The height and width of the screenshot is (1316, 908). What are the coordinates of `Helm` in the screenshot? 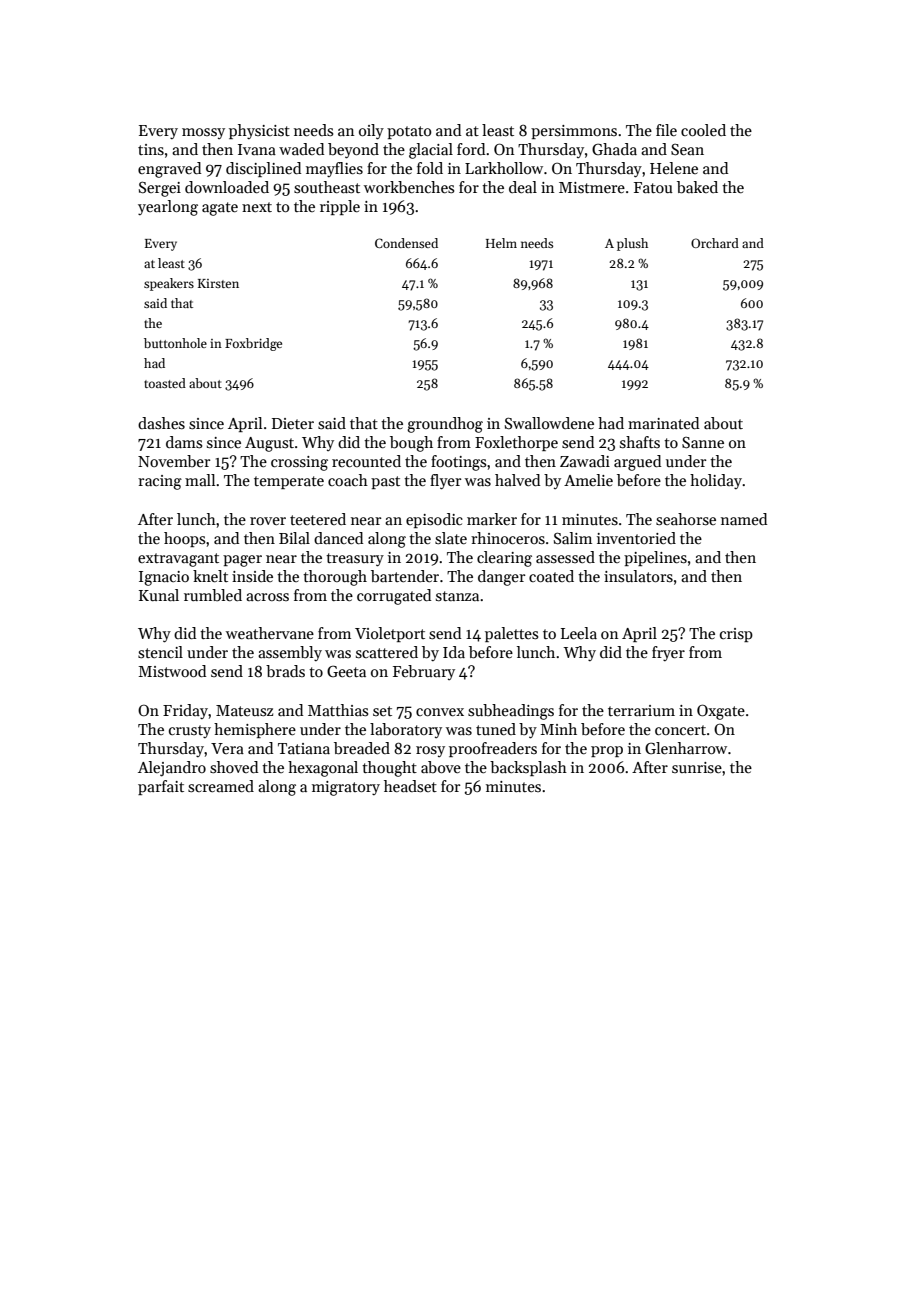 It's located at (501, 243).
